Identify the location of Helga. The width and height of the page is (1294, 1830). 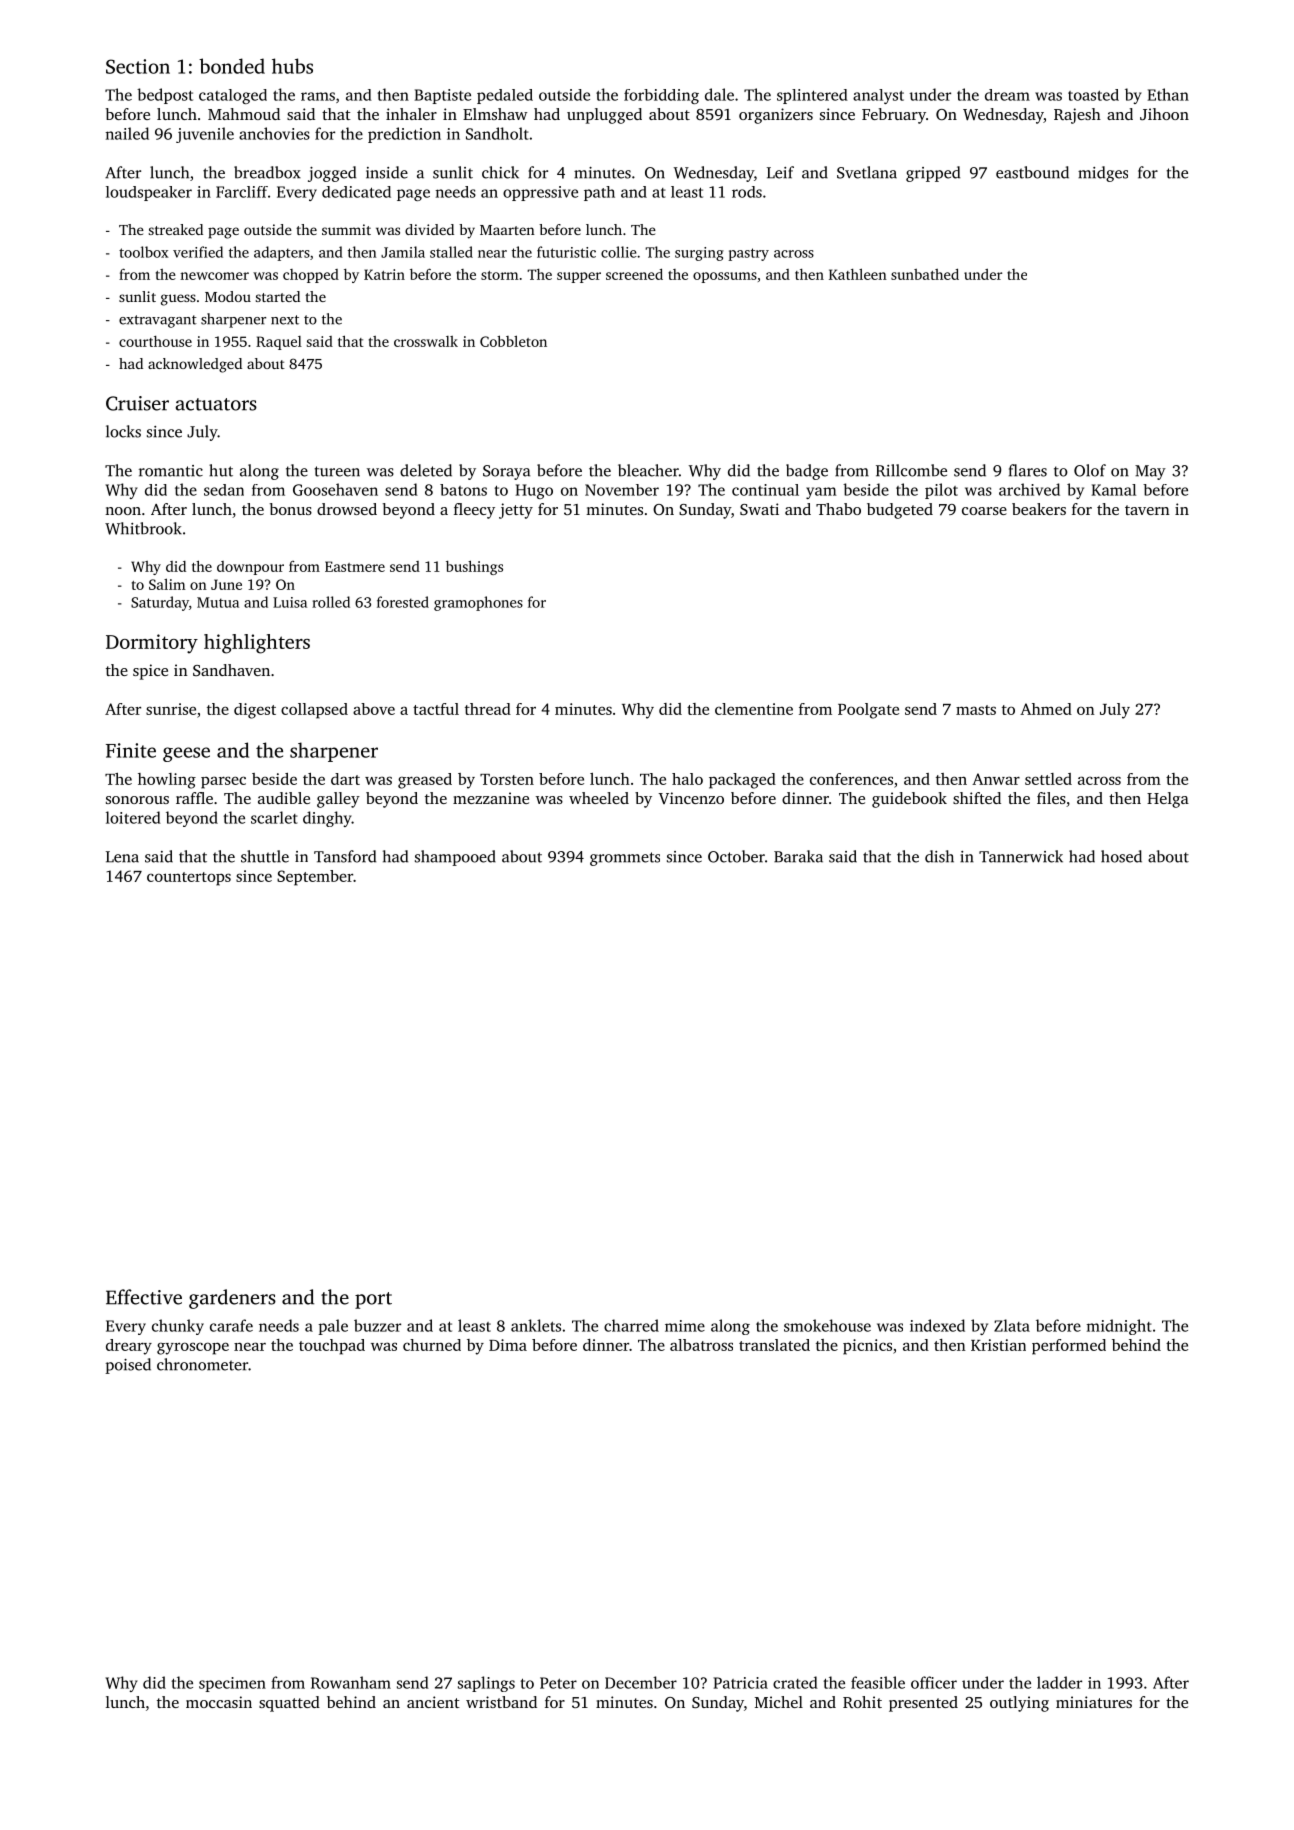
(1168, 800).
